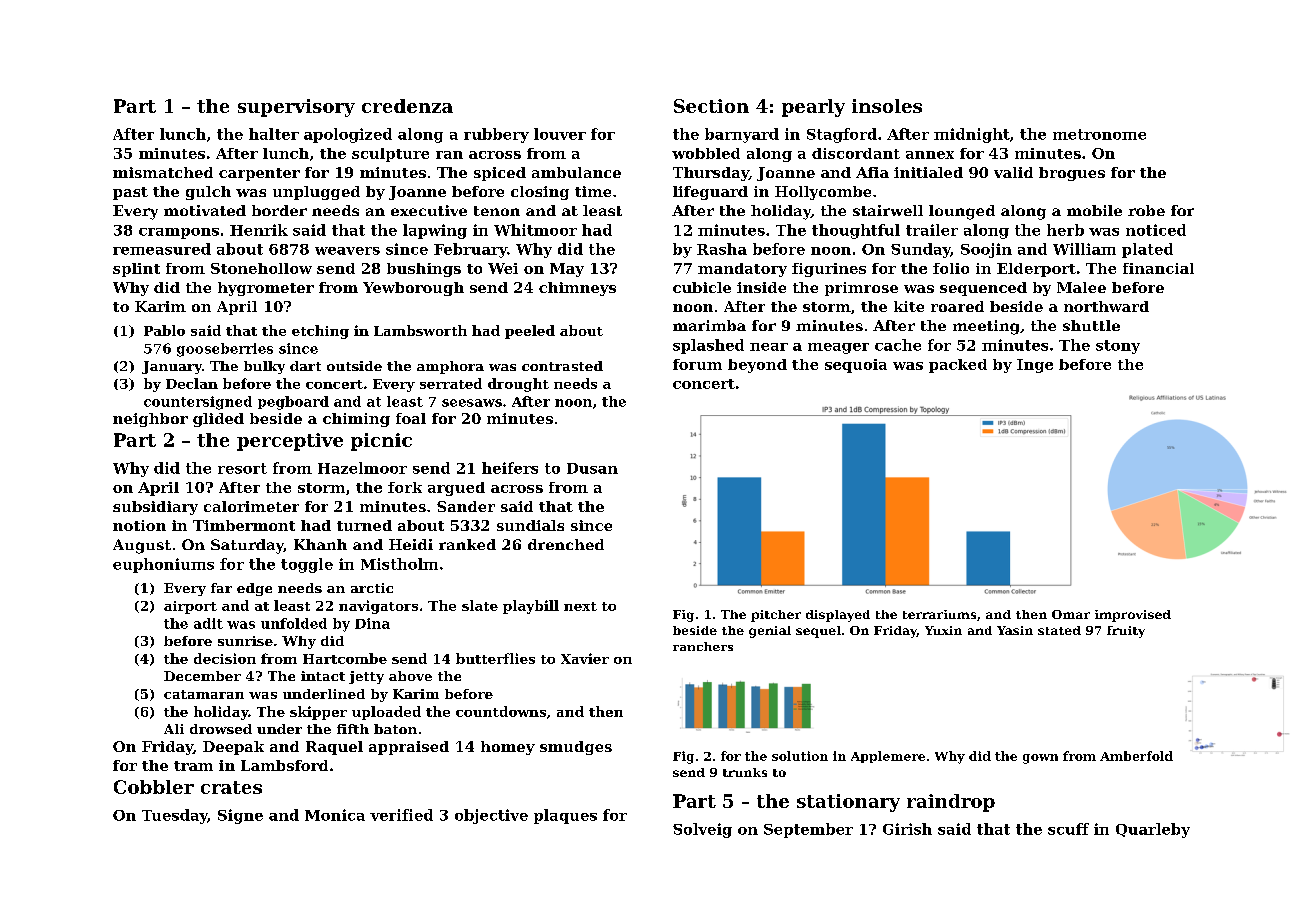 The height and width of the page is (924, 1308). Describe the element at coordinates (702, 287) in the page. I see `cubicle` at that location.
